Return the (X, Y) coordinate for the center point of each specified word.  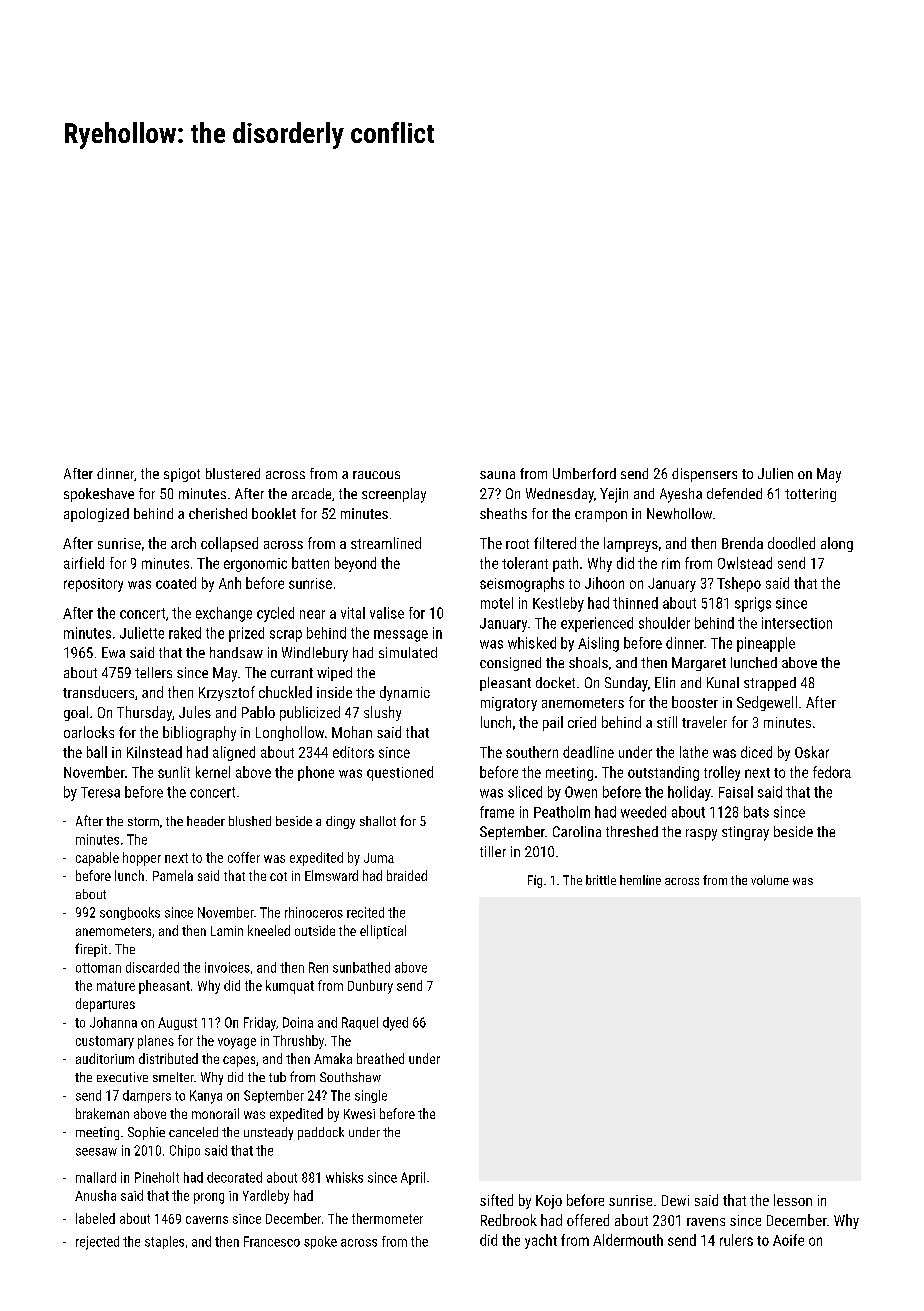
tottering (810, 495)
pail (553, 723)
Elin (665, 682)
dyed (395, 1024)
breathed (380, 1058)
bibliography (199, 733)
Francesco (272, 1241)
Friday (260, 1024)
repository (93, 585)
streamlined (386, 543)
